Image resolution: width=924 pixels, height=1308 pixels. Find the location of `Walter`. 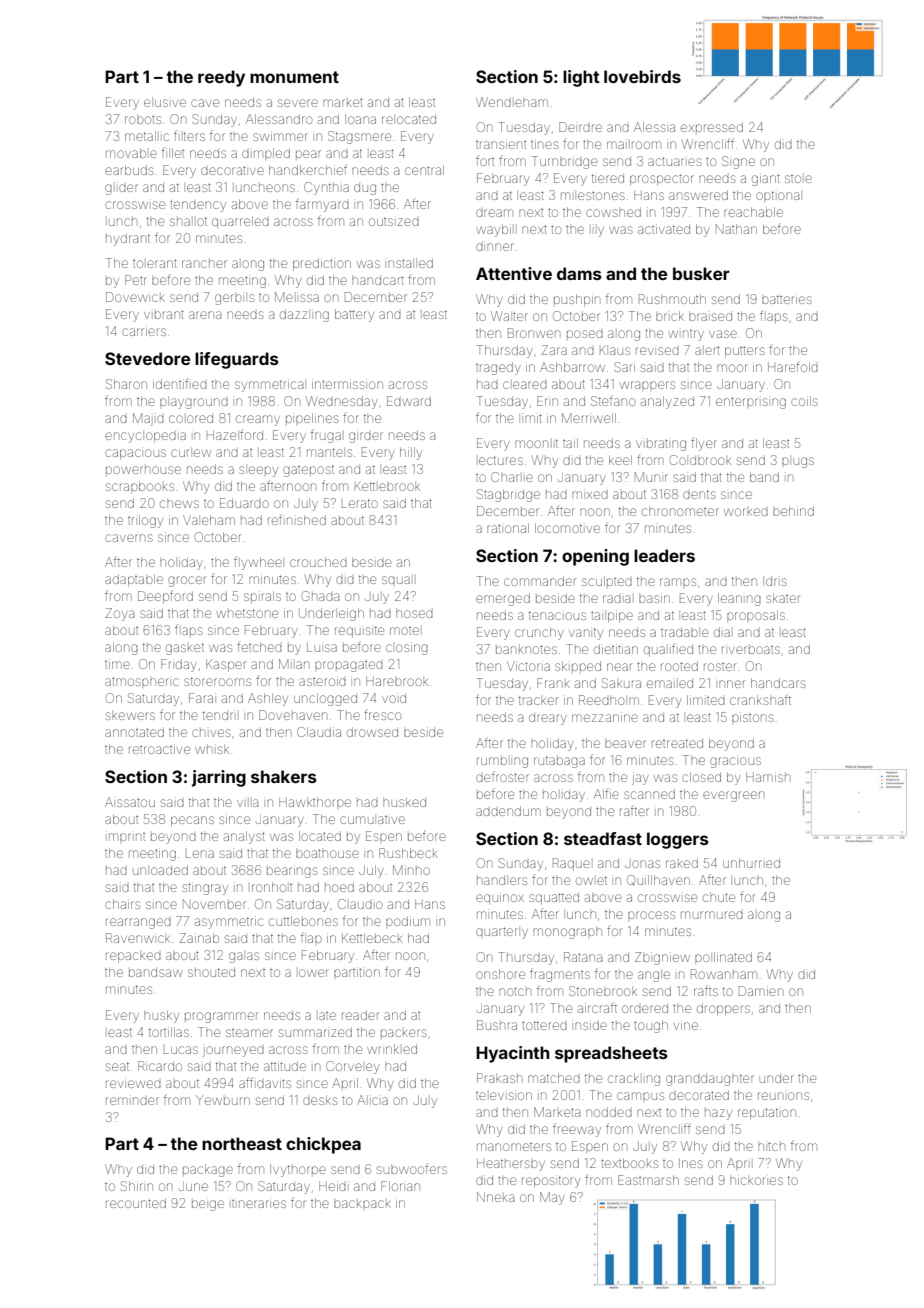

Walter is located at coordinates (509, 316).
